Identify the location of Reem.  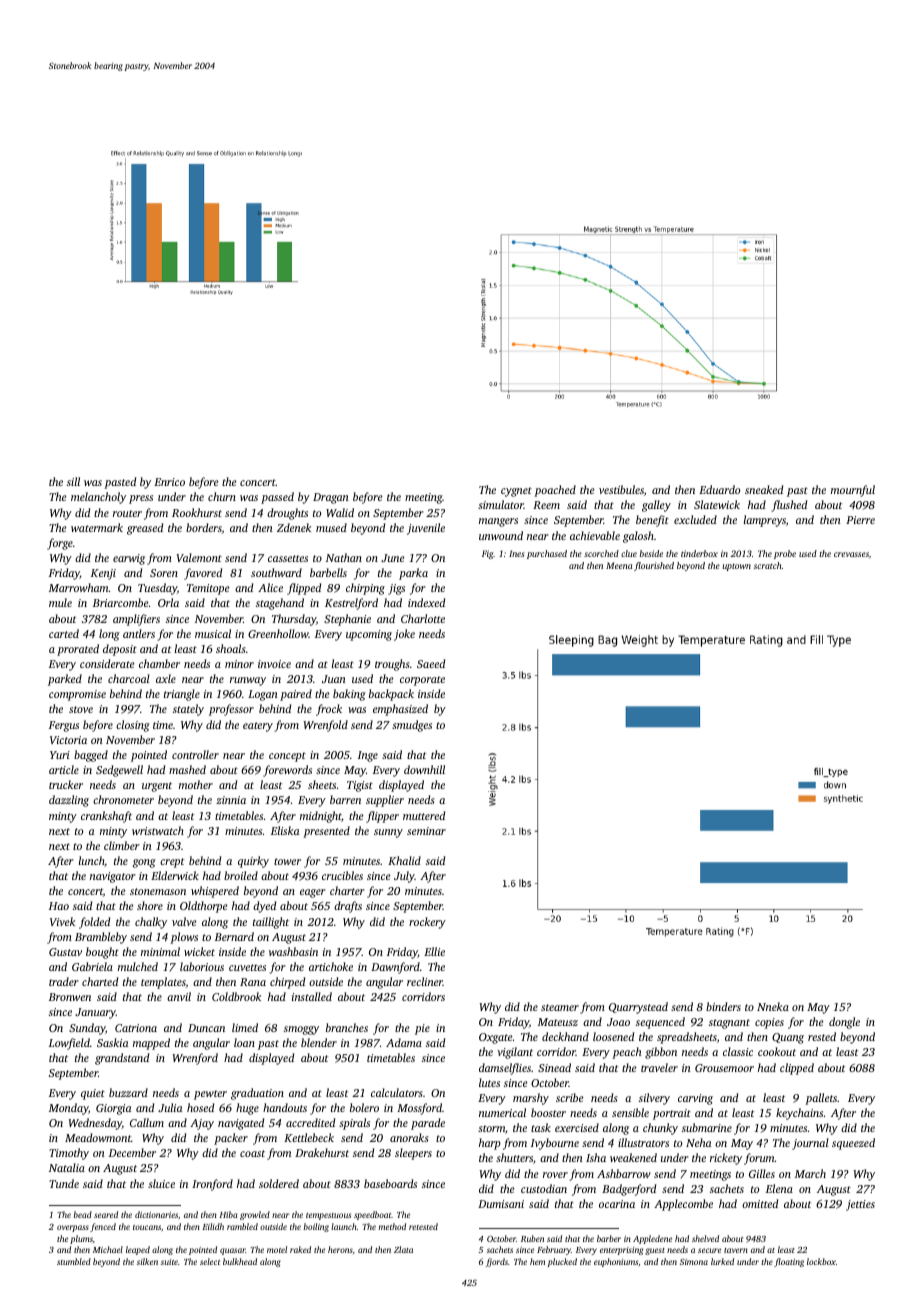
(546, 505).
